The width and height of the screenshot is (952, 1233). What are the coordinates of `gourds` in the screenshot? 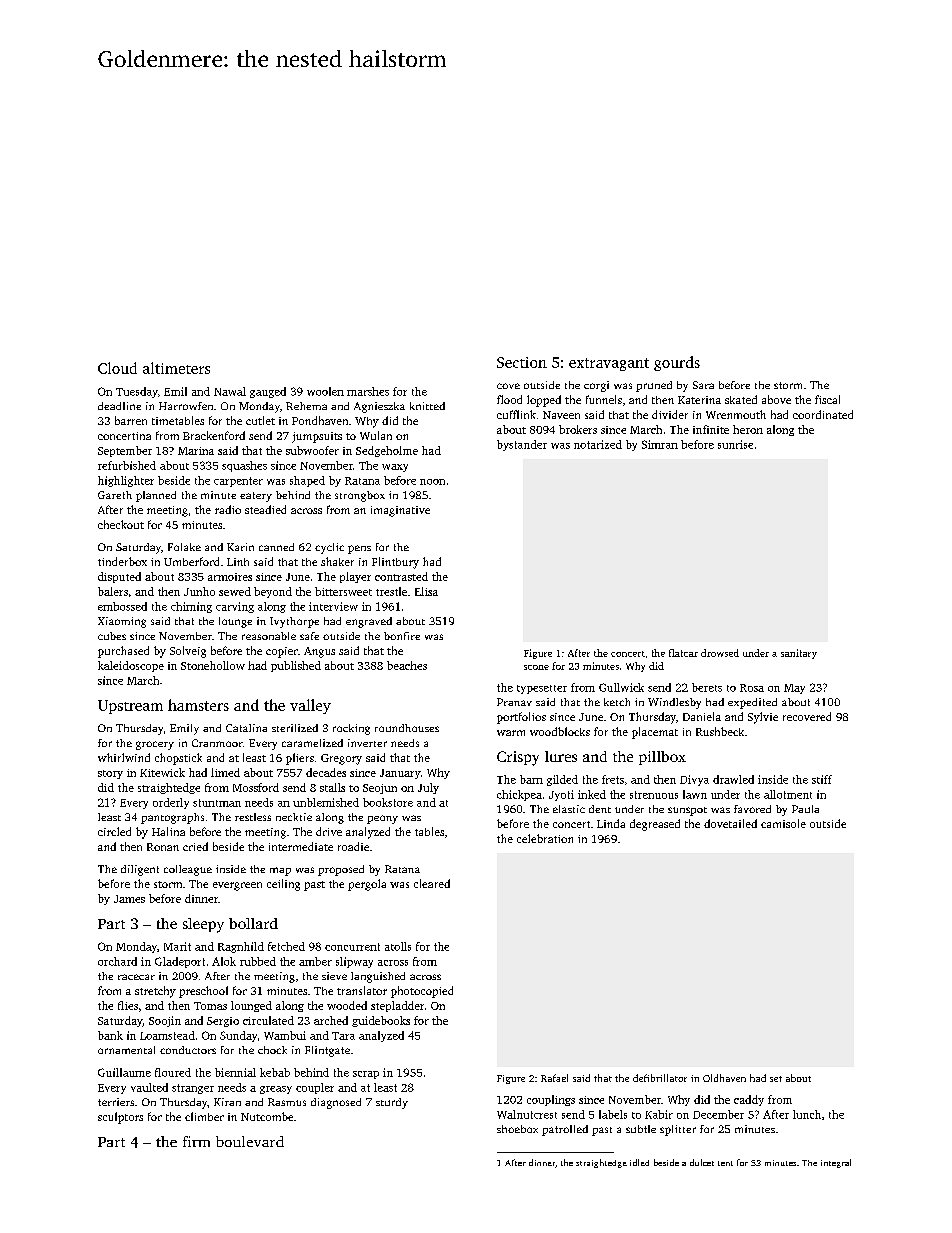 It's located at (677, 363).
